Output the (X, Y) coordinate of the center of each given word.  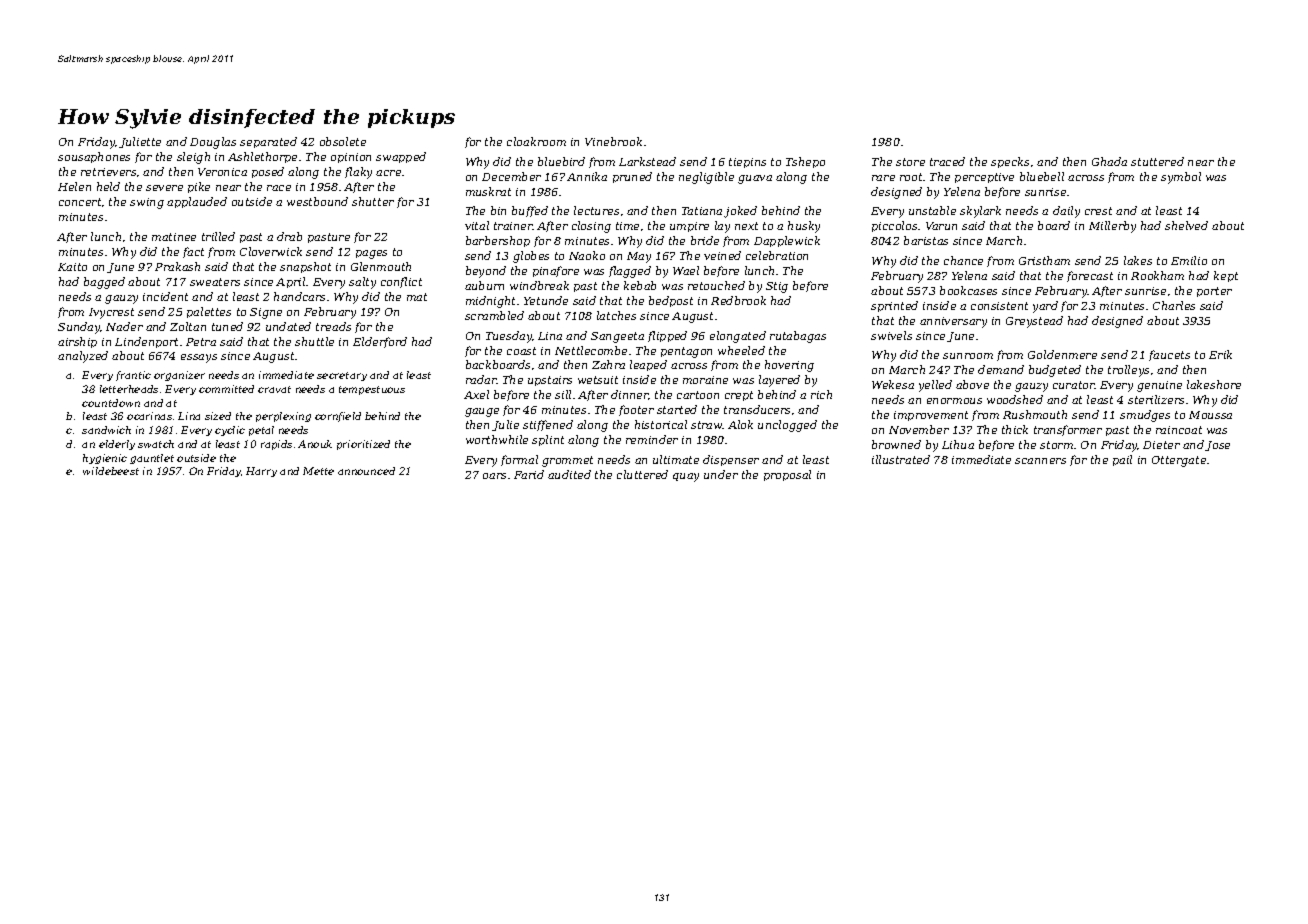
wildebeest (111, 471)
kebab (640, 285)
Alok (740, 424)
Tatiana (702, 211)
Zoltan (188, 326)
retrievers (108, 172)
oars (494, 476)
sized (218, 416)
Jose (1217, 446)
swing (147, 203)
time (627, 226)
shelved (1186, 225)
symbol (1181, 178)
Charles (1174, 305)
